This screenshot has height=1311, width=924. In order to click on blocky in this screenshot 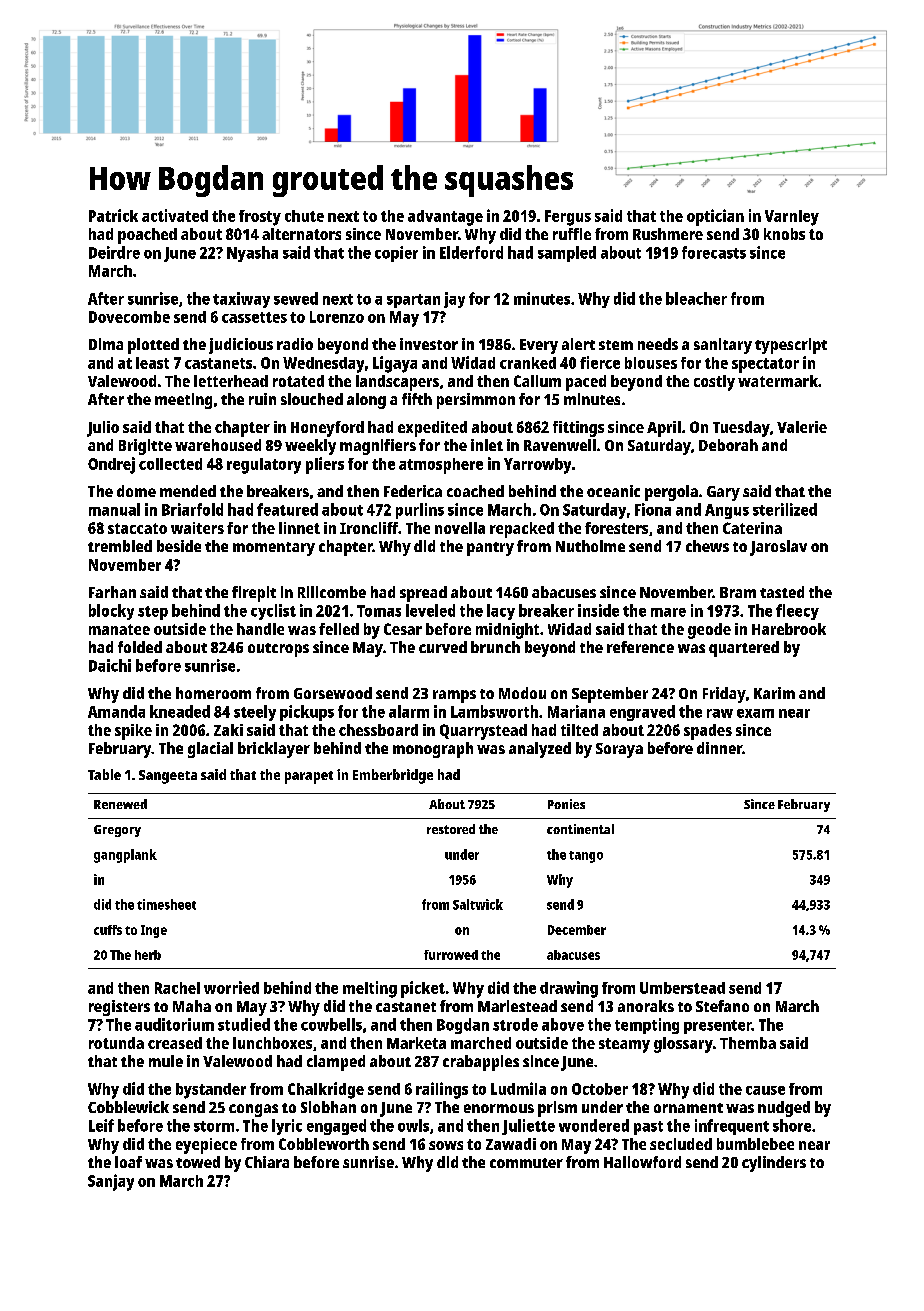, I will do `click(111, 612)`.
